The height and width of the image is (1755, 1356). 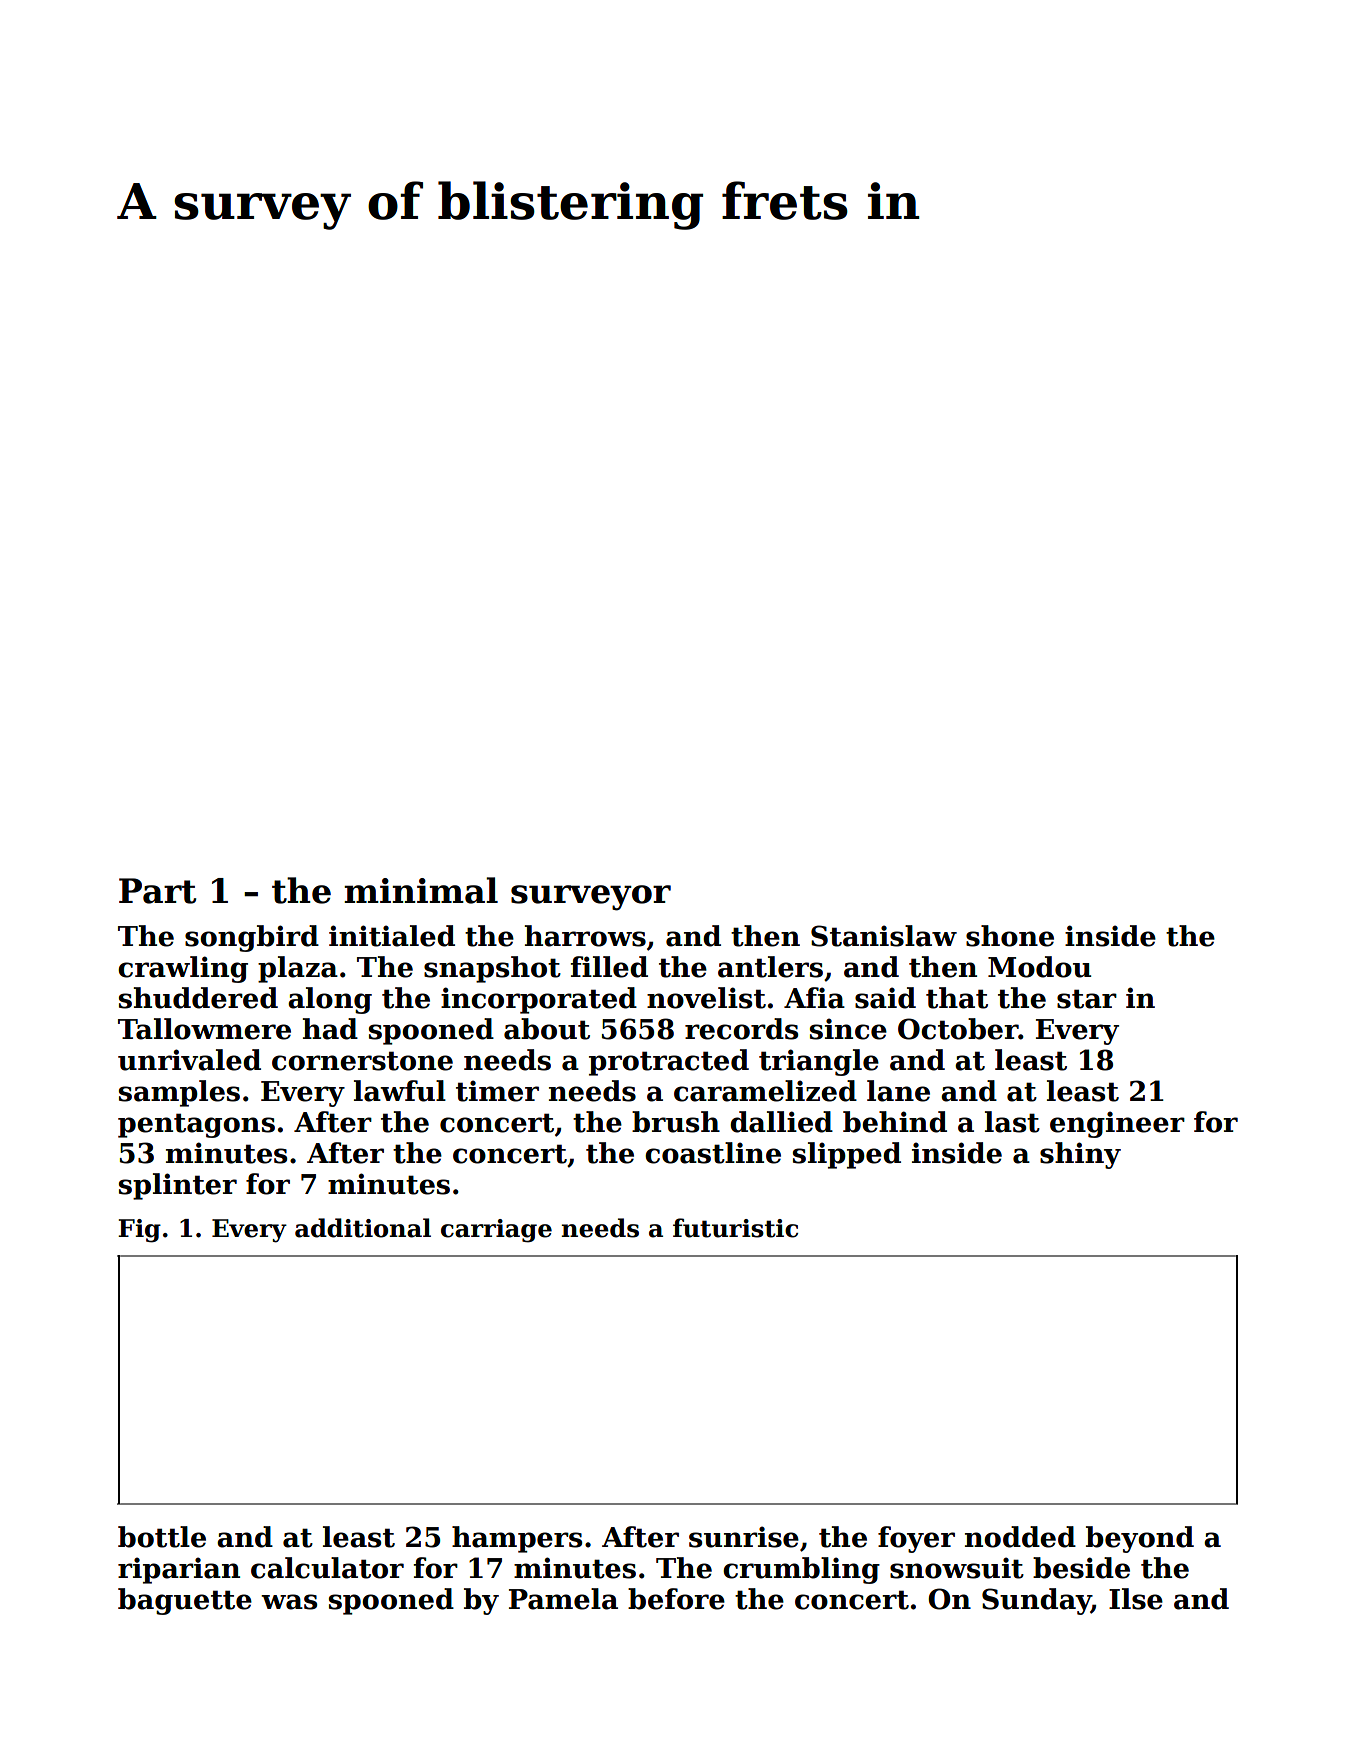 I want to click on brush, so click(x=676, y=1122).
